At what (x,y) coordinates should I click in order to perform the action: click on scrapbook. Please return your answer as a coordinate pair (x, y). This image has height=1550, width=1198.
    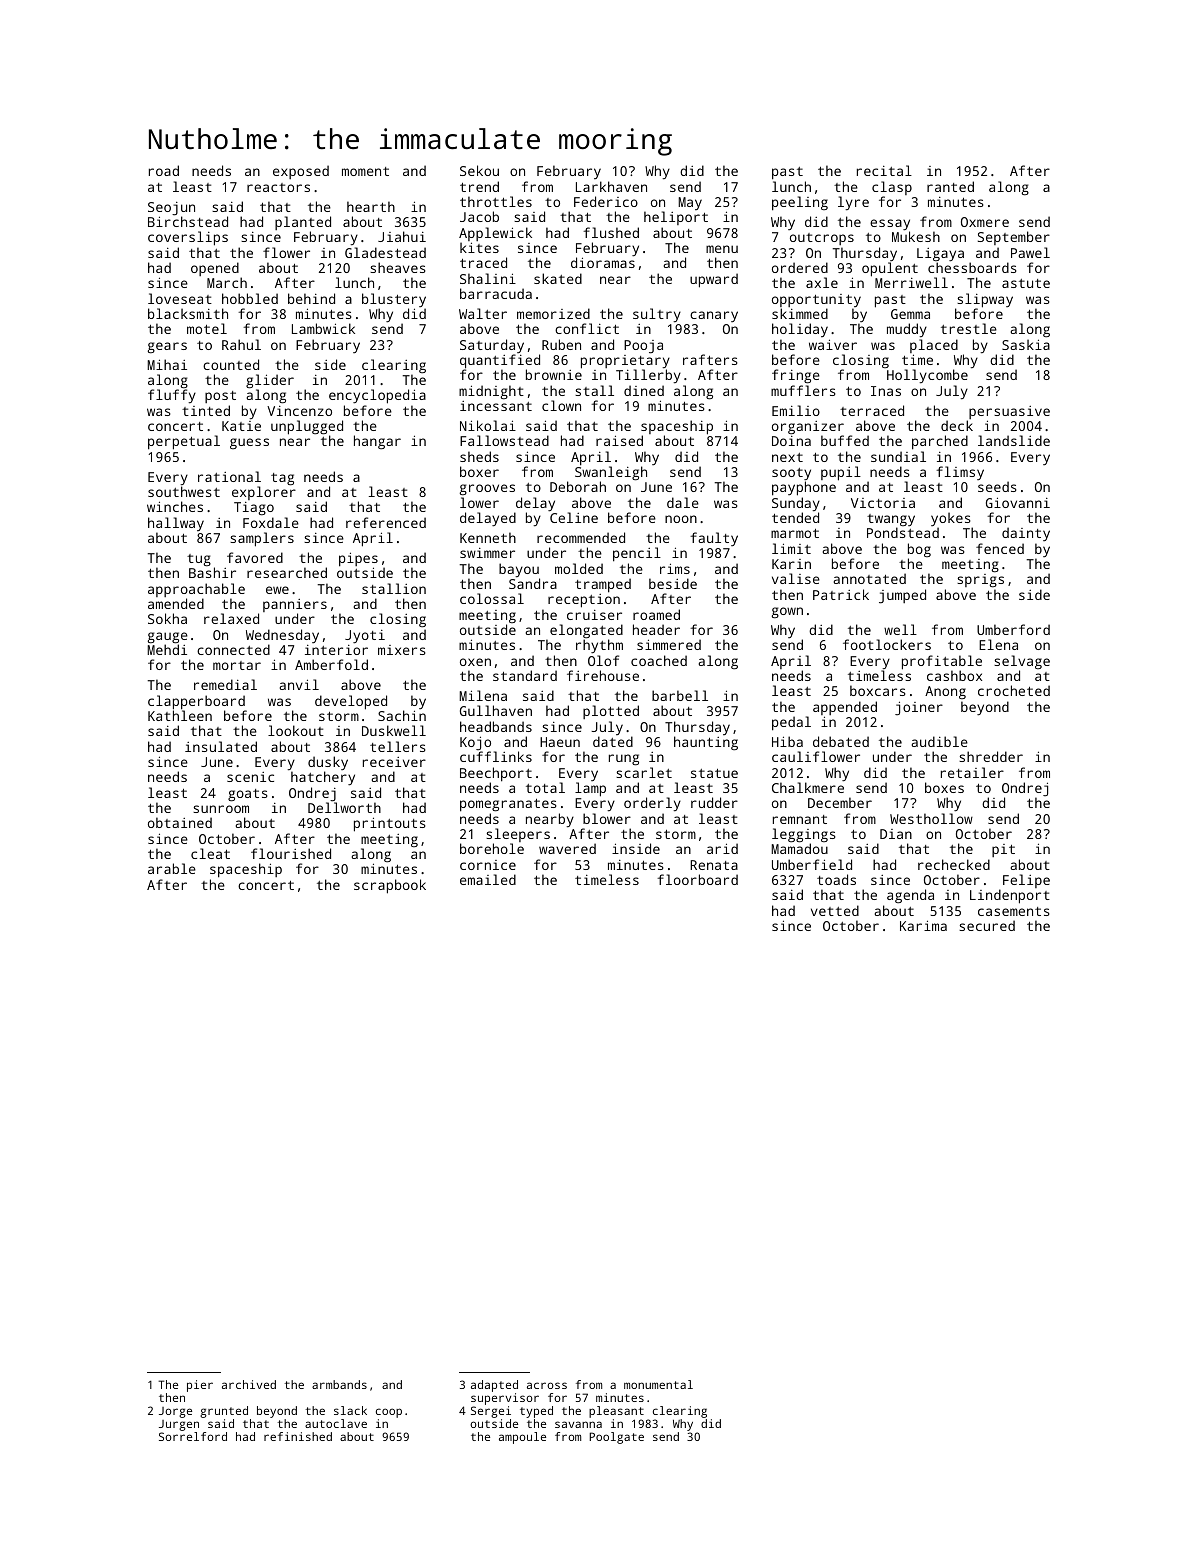
    Looking at the image, I should click on (390, 886).
